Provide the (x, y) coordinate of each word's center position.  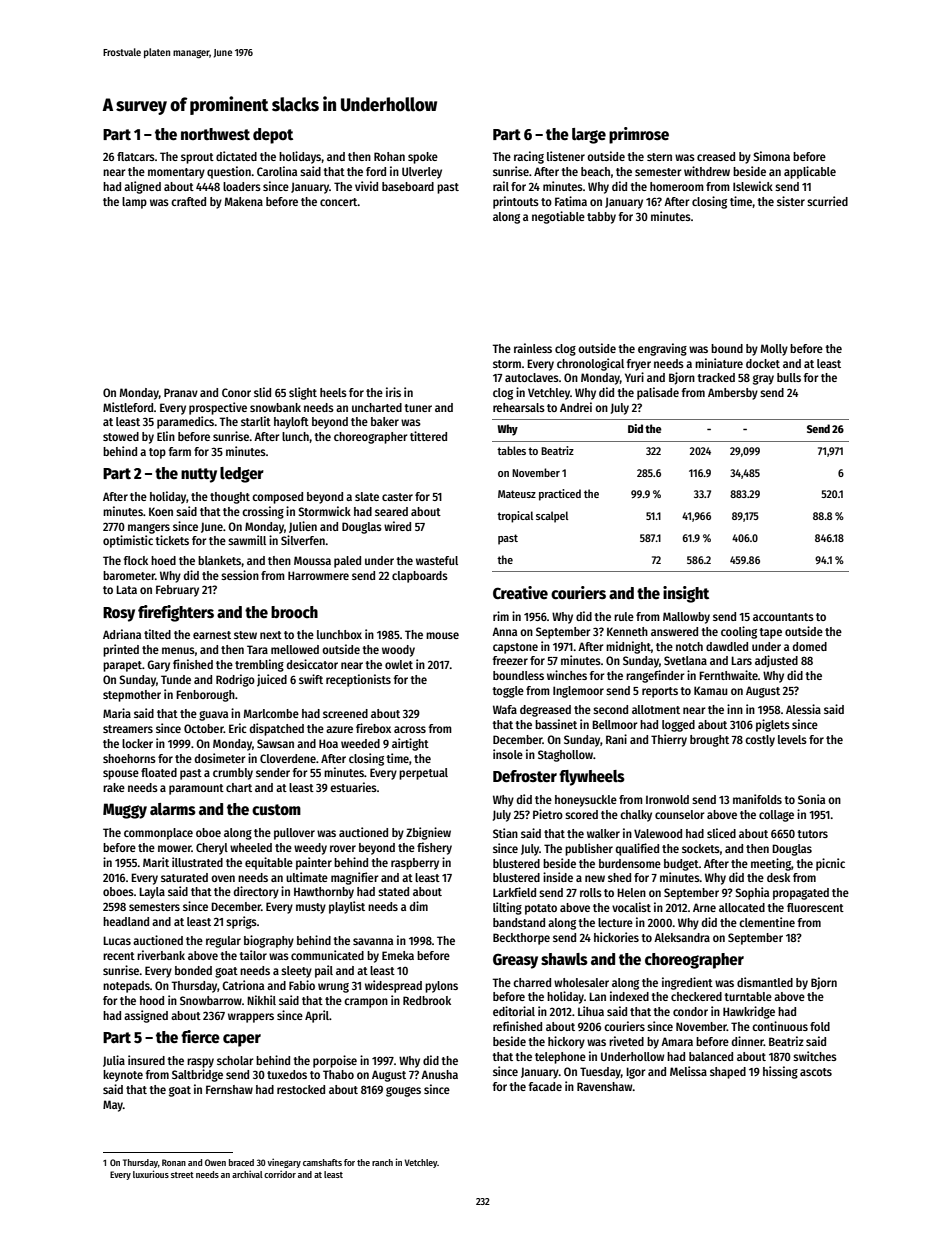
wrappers (251, 1018)
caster (397, 497)
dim (419, 906)
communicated (327, 955)
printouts (516, 202)
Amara (677, 1041)
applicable (810, 172)
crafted (188, 201)
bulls (789, 377)
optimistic (128, 541)
